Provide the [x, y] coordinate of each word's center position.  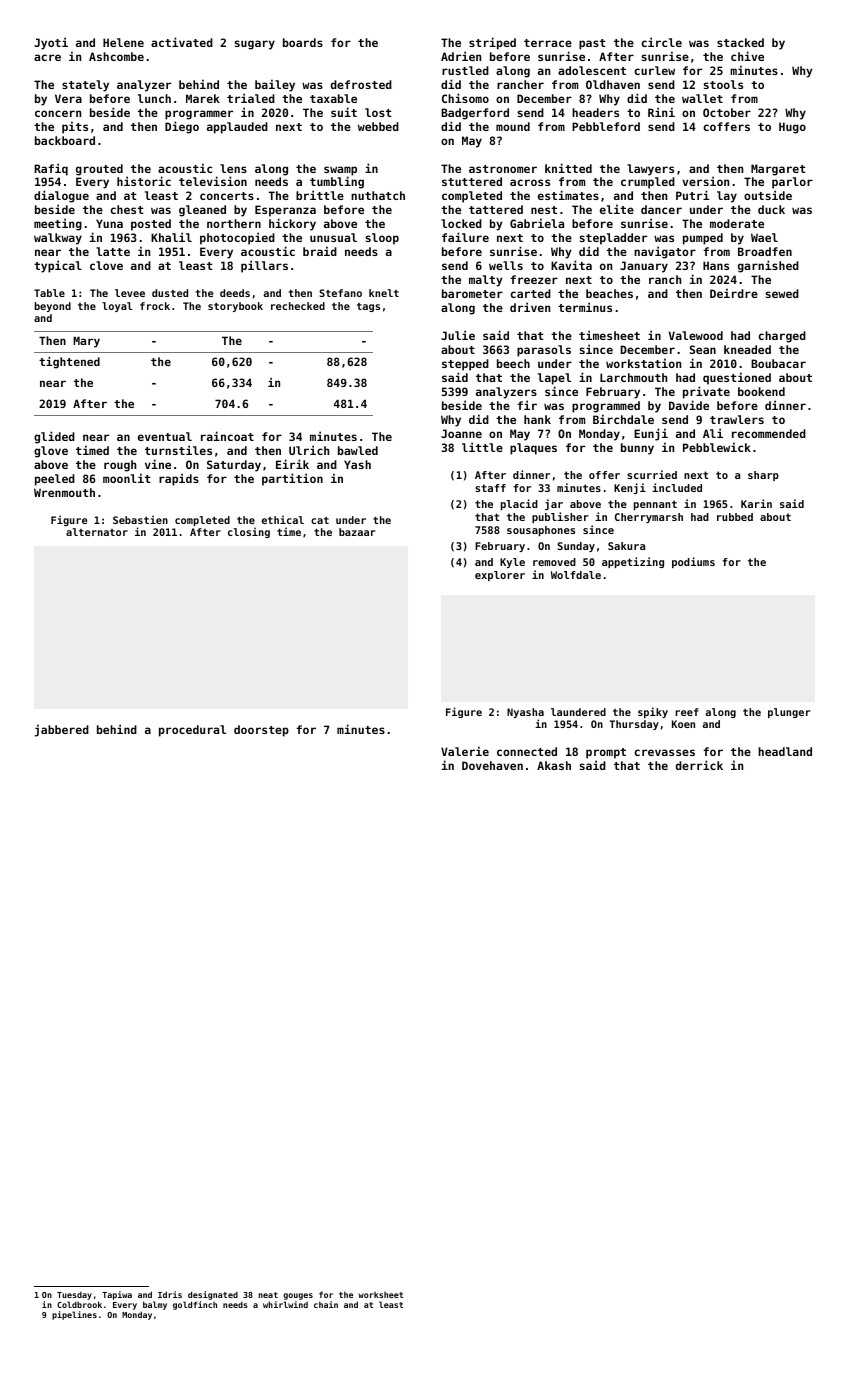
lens [233, 168]
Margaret [778, 170]
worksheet [380, 1295]
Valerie [465, 751]
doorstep [261, 731]
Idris [170, 1294]
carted [530, 293]
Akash [554, 765]
